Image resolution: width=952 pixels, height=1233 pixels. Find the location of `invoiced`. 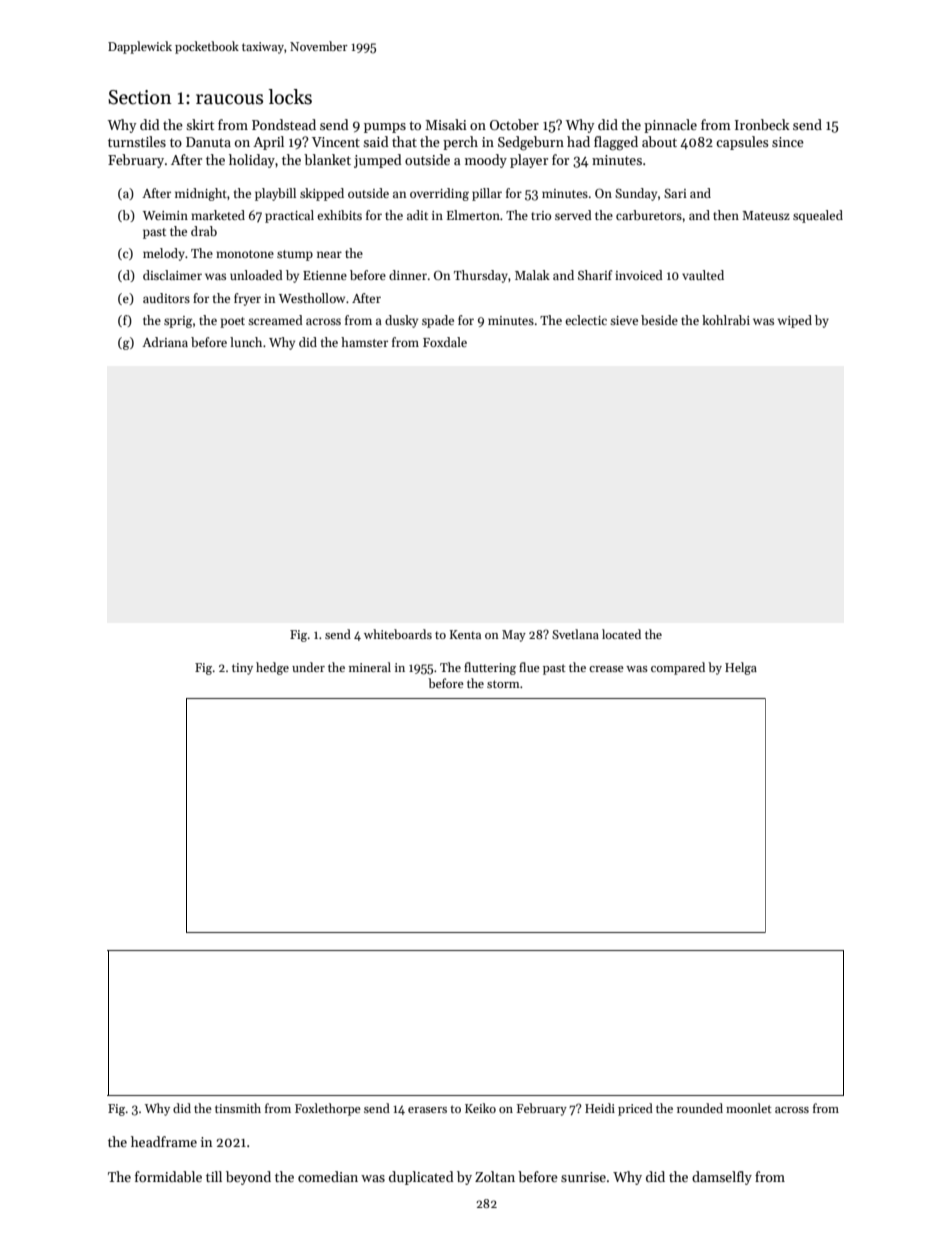

invoiced is located at coordinates (639, 275).
